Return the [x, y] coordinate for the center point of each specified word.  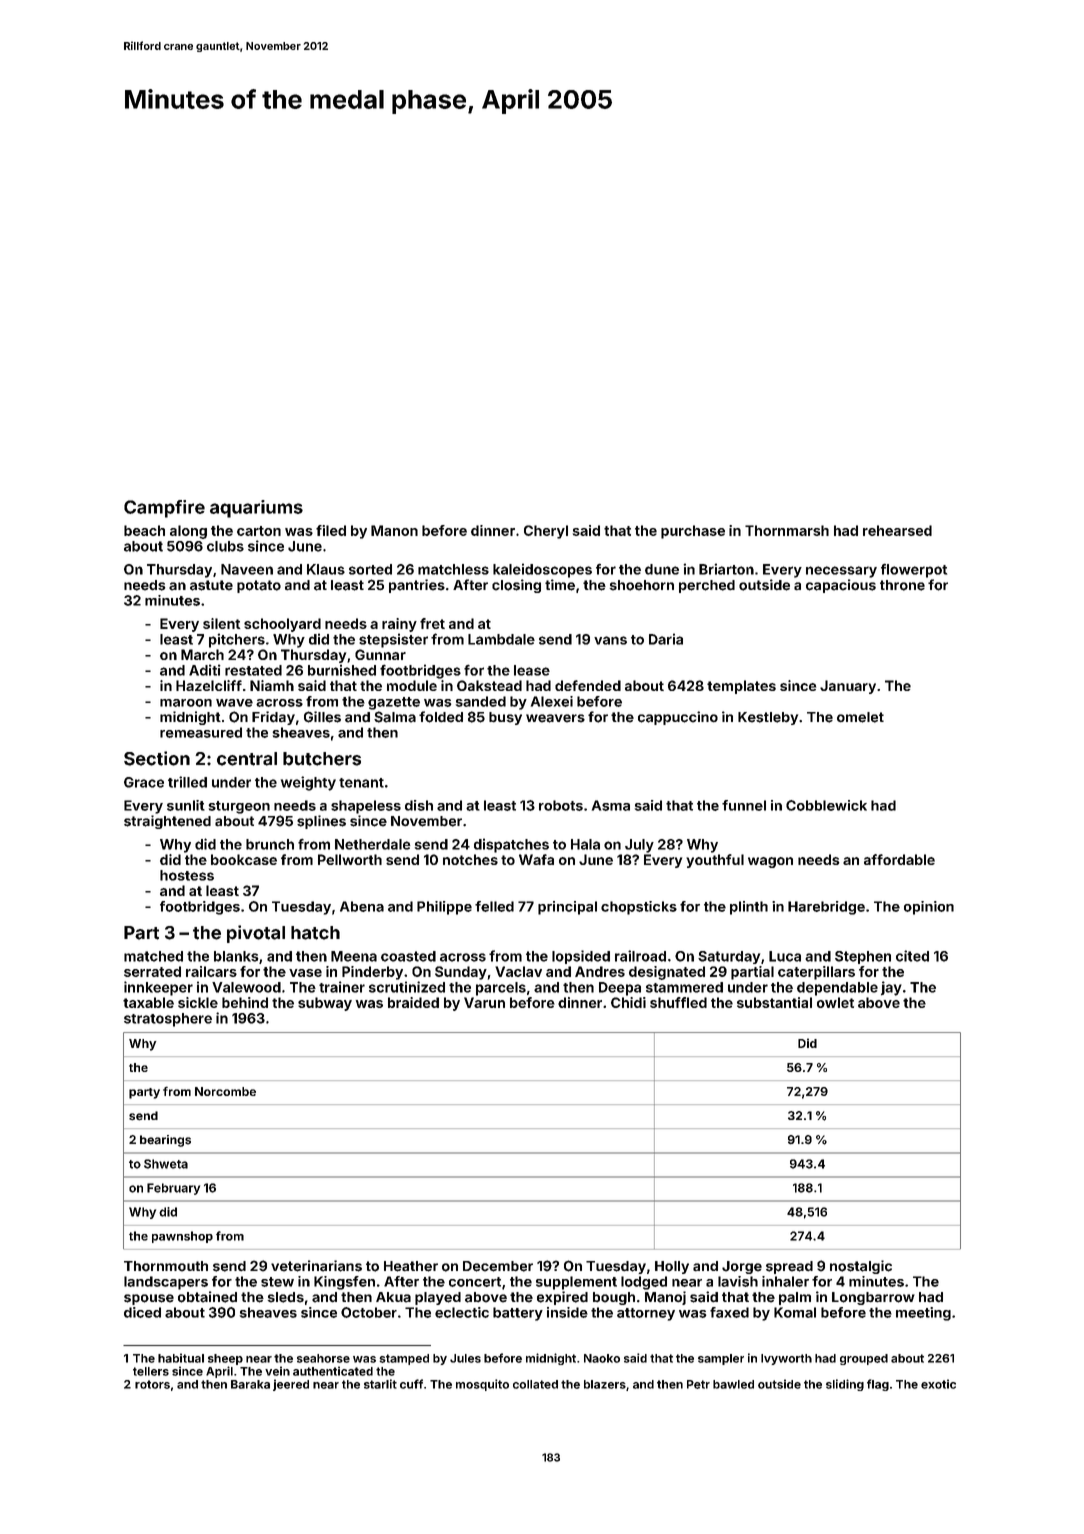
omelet [860, 717]
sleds [286, 1297]
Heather [411, 1266]
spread [789, 1267]
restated [253, 670]
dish [419, 805]
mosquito [482, 1385]
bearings [165, 1141]
